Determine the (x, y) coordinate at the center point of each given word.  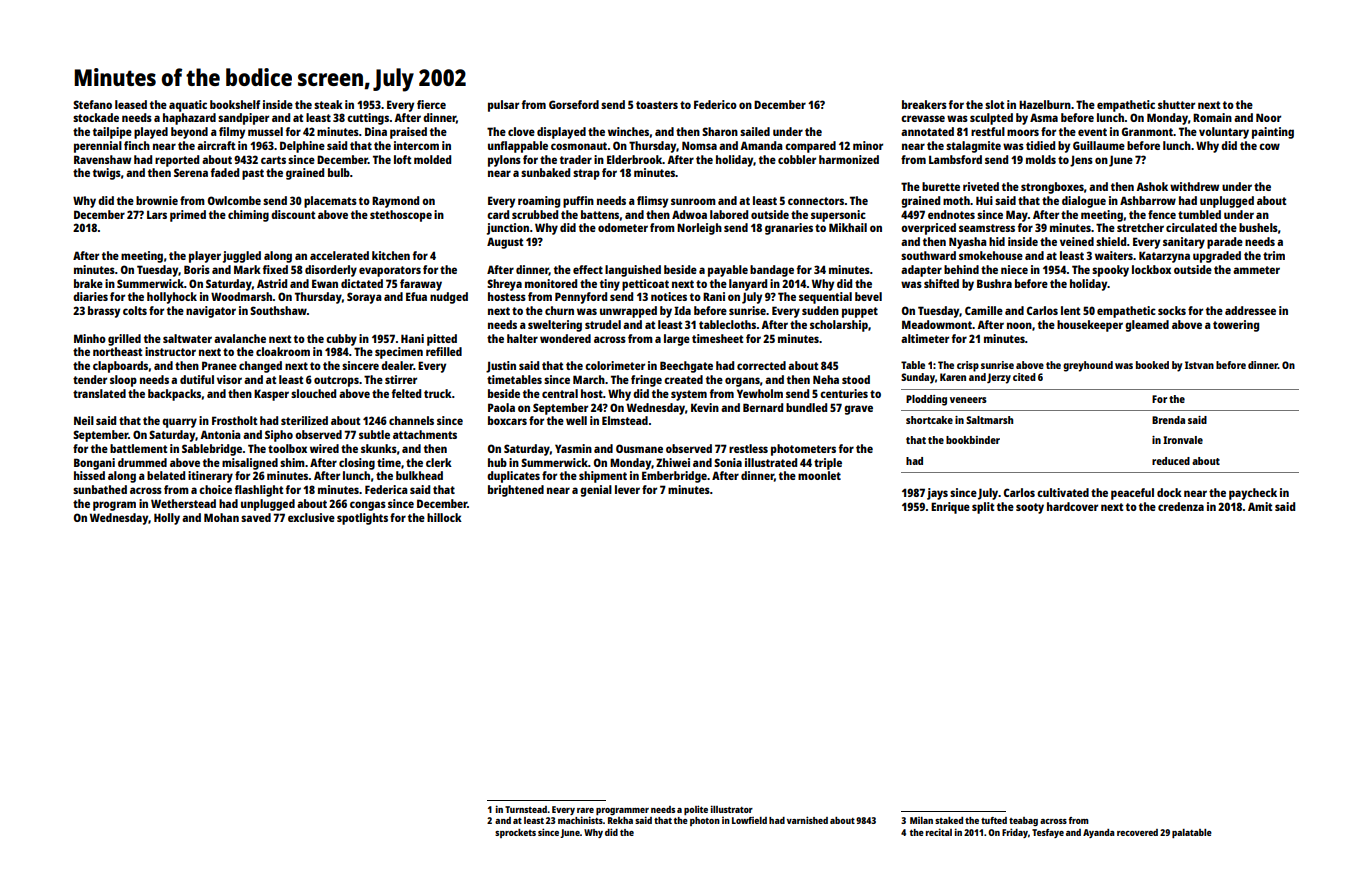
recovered (1137, 832)
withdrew (1194, 186)
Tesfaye (1048, 833)
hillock (444, 517)
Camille (984, 310)
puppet (860, 312)
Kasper (271, 395)
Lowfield (749, 820)
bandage (772, 271)
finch (137, 145)
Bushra (994, 283)
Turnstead (526, 809)
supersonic (838, 216)
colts (135, 310)
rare (585, 810)
